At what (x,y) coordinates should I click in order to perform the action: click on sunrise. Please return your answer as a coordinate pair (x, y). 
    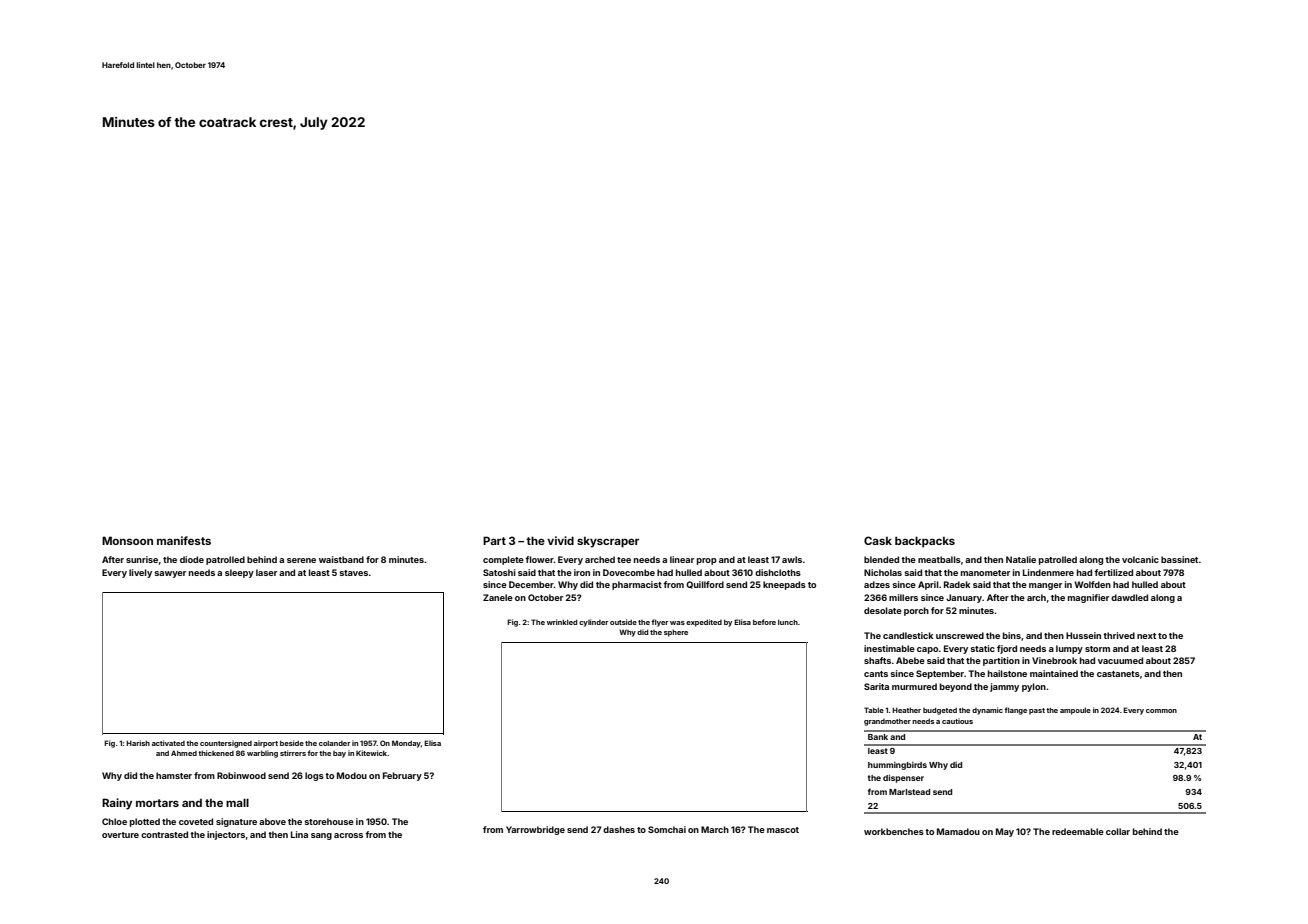
    Looking at the image, I should click on (142, 559).
